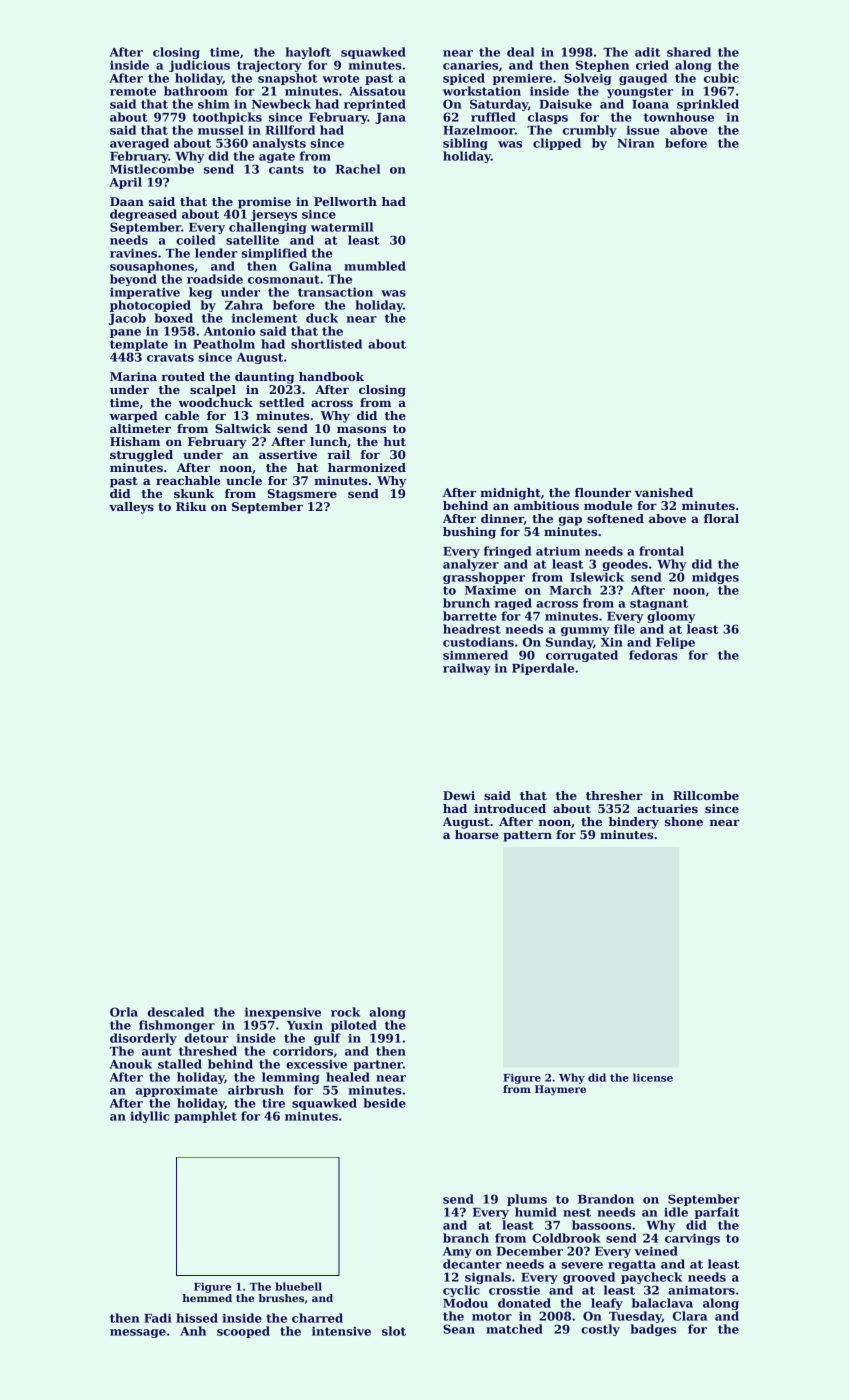 This document has height=1400, width=849. Describe the element at coordinates (191, 506) in the document. I see `Riku` at that location.
